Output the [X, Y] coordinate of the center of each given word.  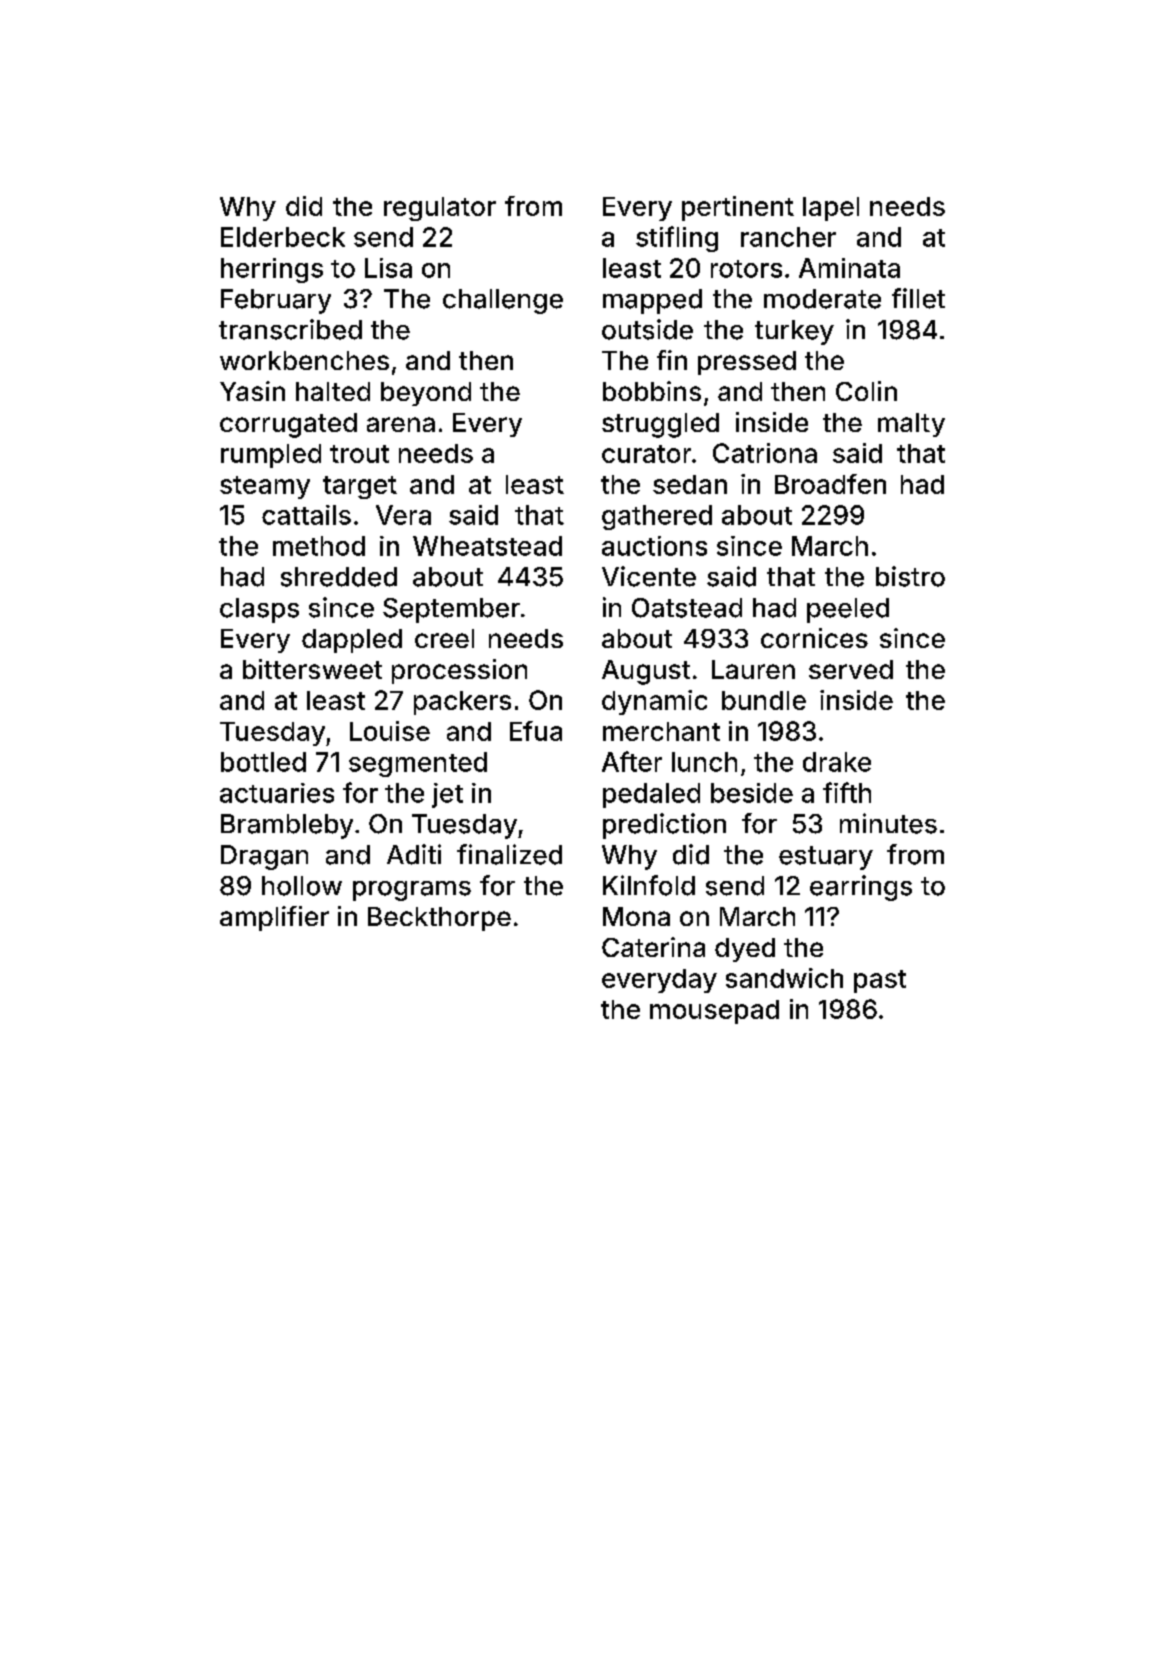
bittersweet [312, 669]
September [451, 610]
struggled [660, 425]
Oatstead [687, 608]
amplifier [274, 918]
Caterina [653, 947]
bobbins [652, 391]
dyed [745, 950]
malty [911, 425]
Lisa [388, 268]
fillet [918, 298]
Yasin [252, 391]
